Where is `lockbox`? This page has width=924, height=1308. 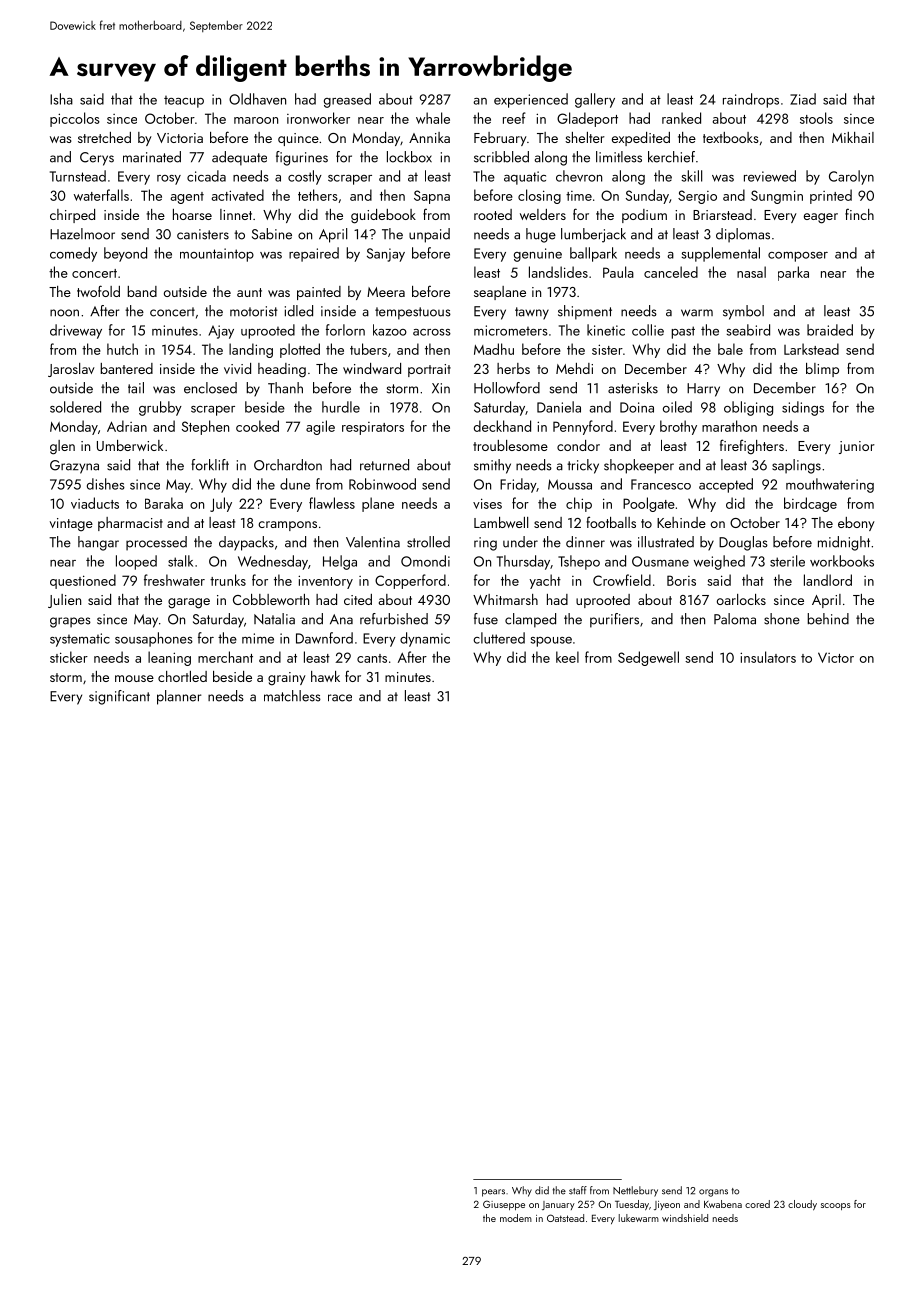 lockbox is located at coordinates (409, 157).
